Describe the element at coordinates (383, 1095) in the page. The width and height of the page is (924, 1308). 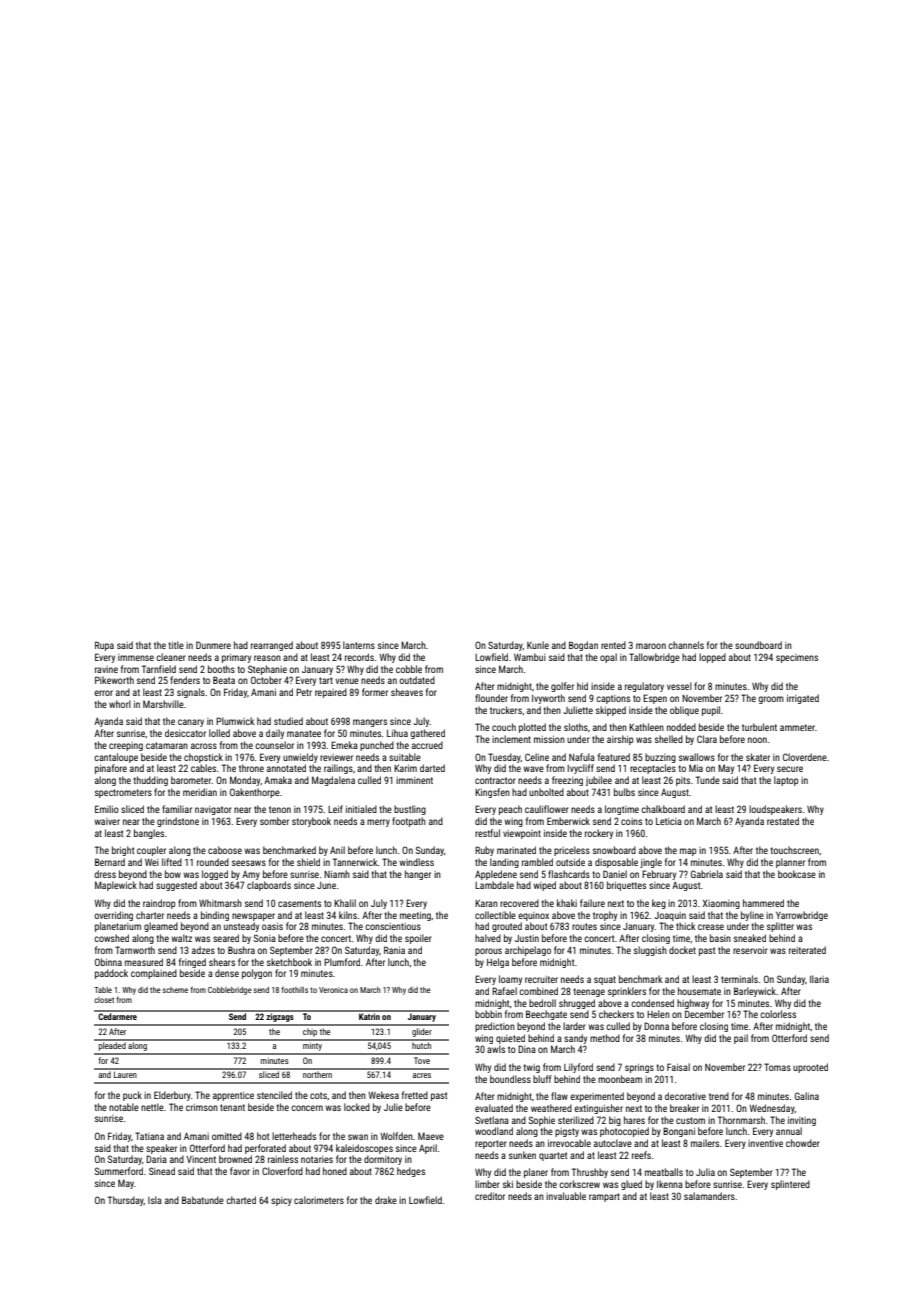
I see `Wekesa` at that location.
